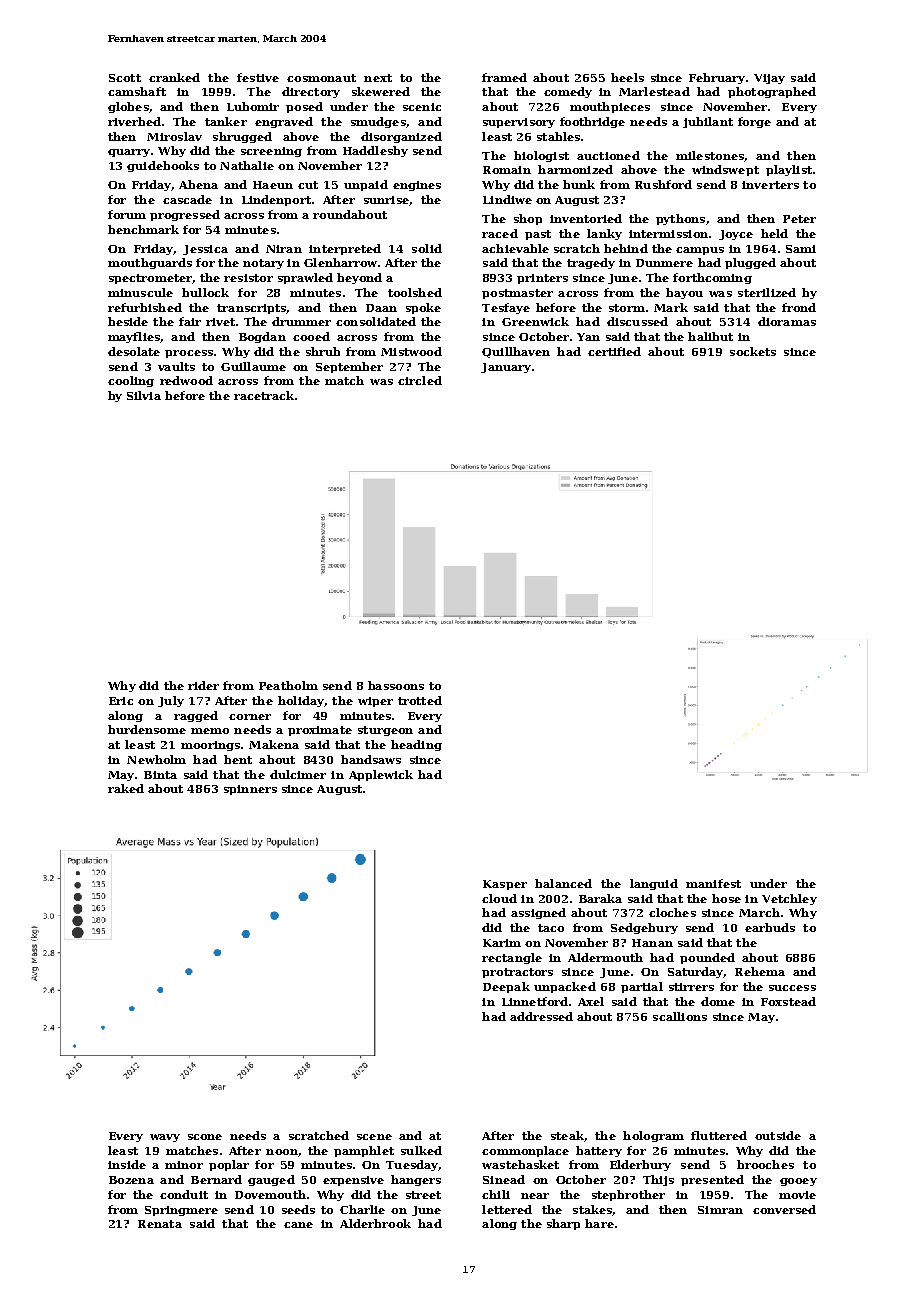 The width and height of the document is (924, 1308). I want to click on scone, so click(205, 1137).
